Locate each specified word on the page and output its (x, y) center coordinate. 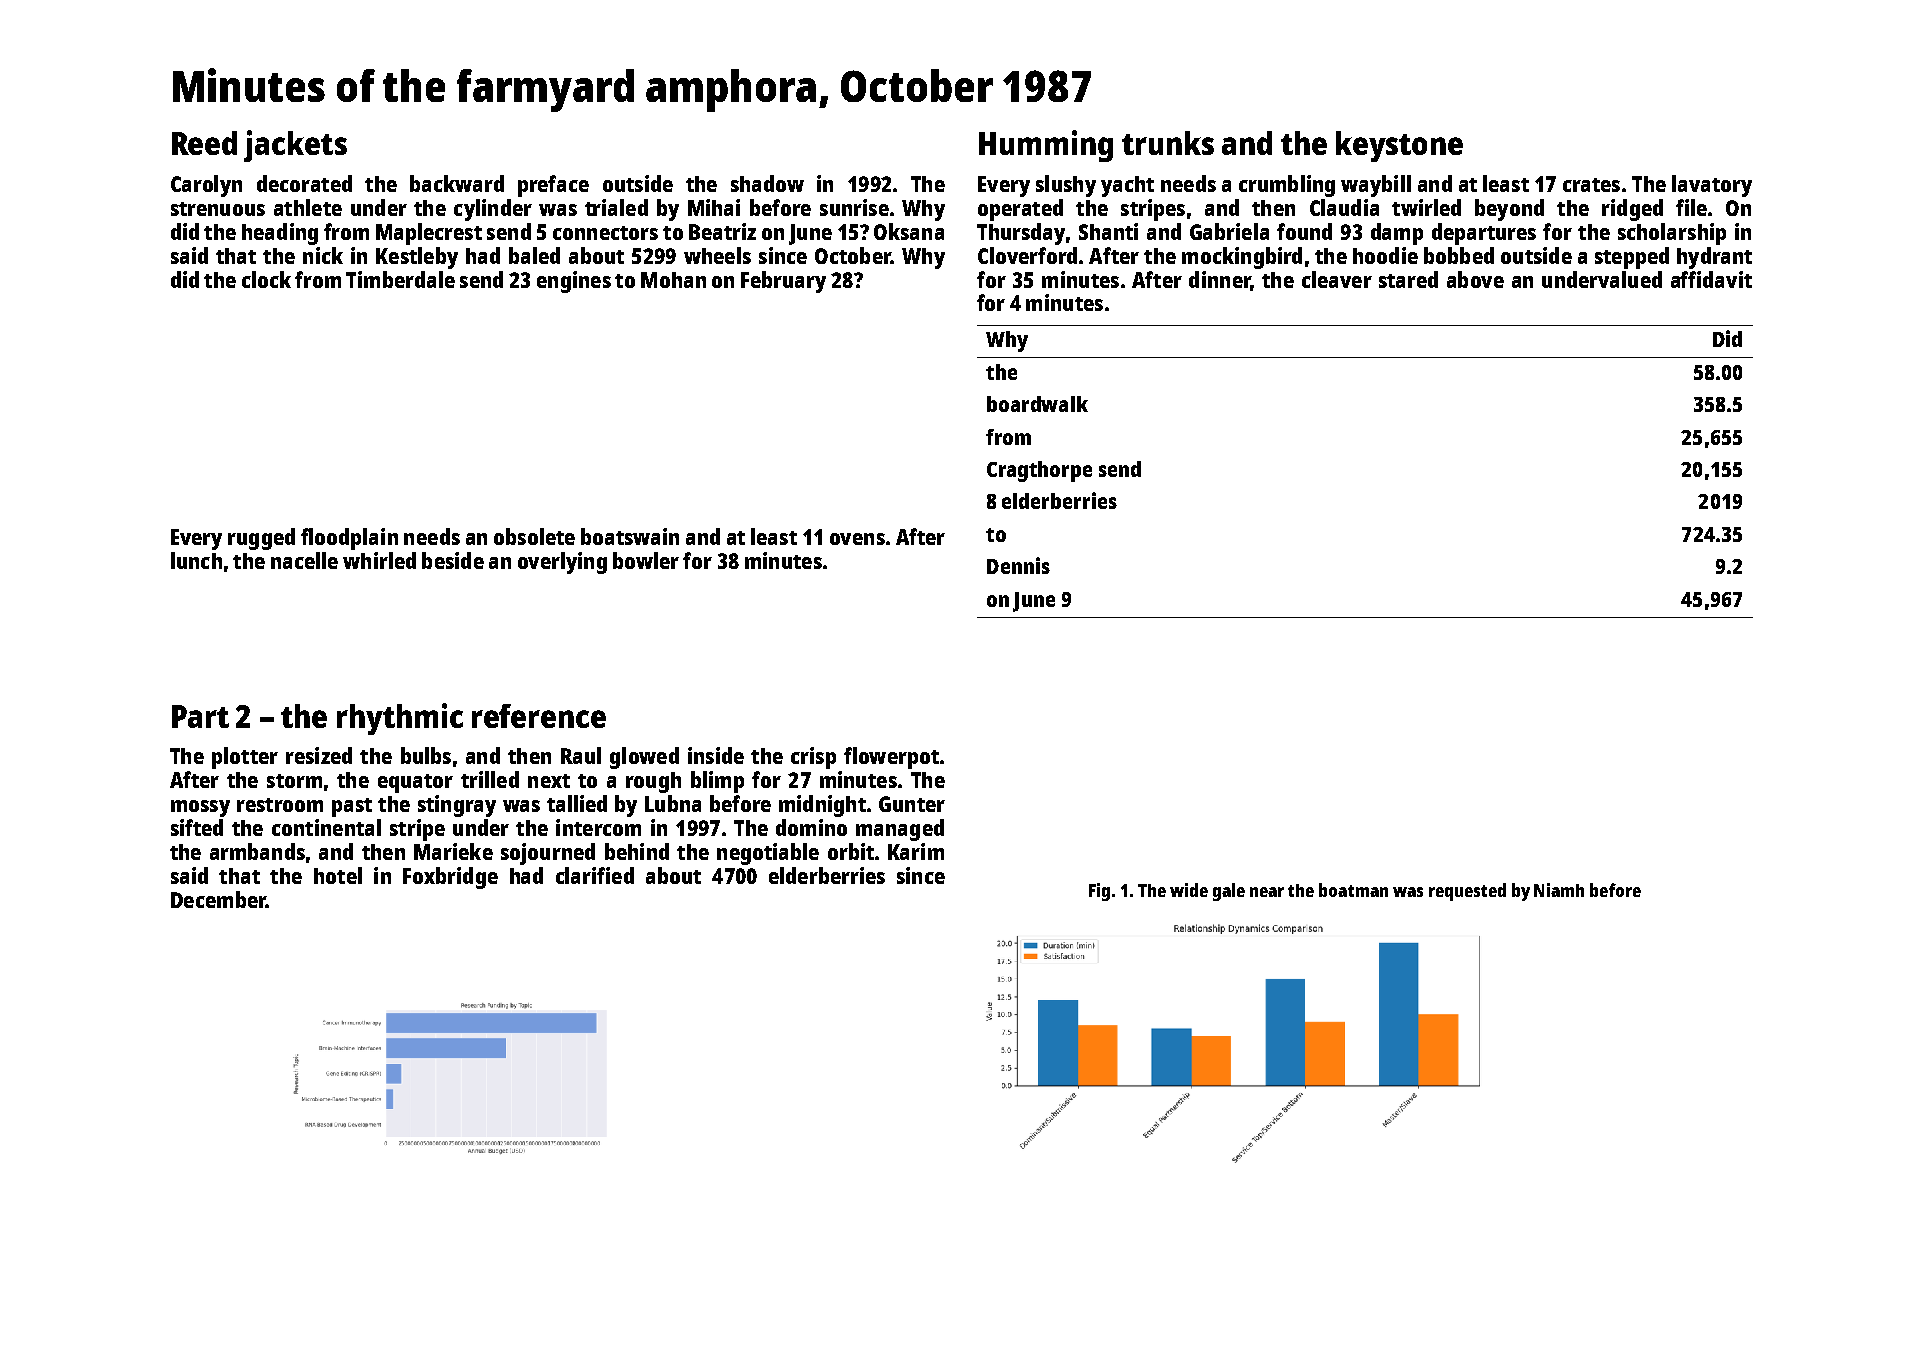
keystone (1399, 146)
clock (266, 279)
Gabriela (1229, 231)
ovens (857, 539)
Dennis (1018, 565)
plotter (245, 758)
